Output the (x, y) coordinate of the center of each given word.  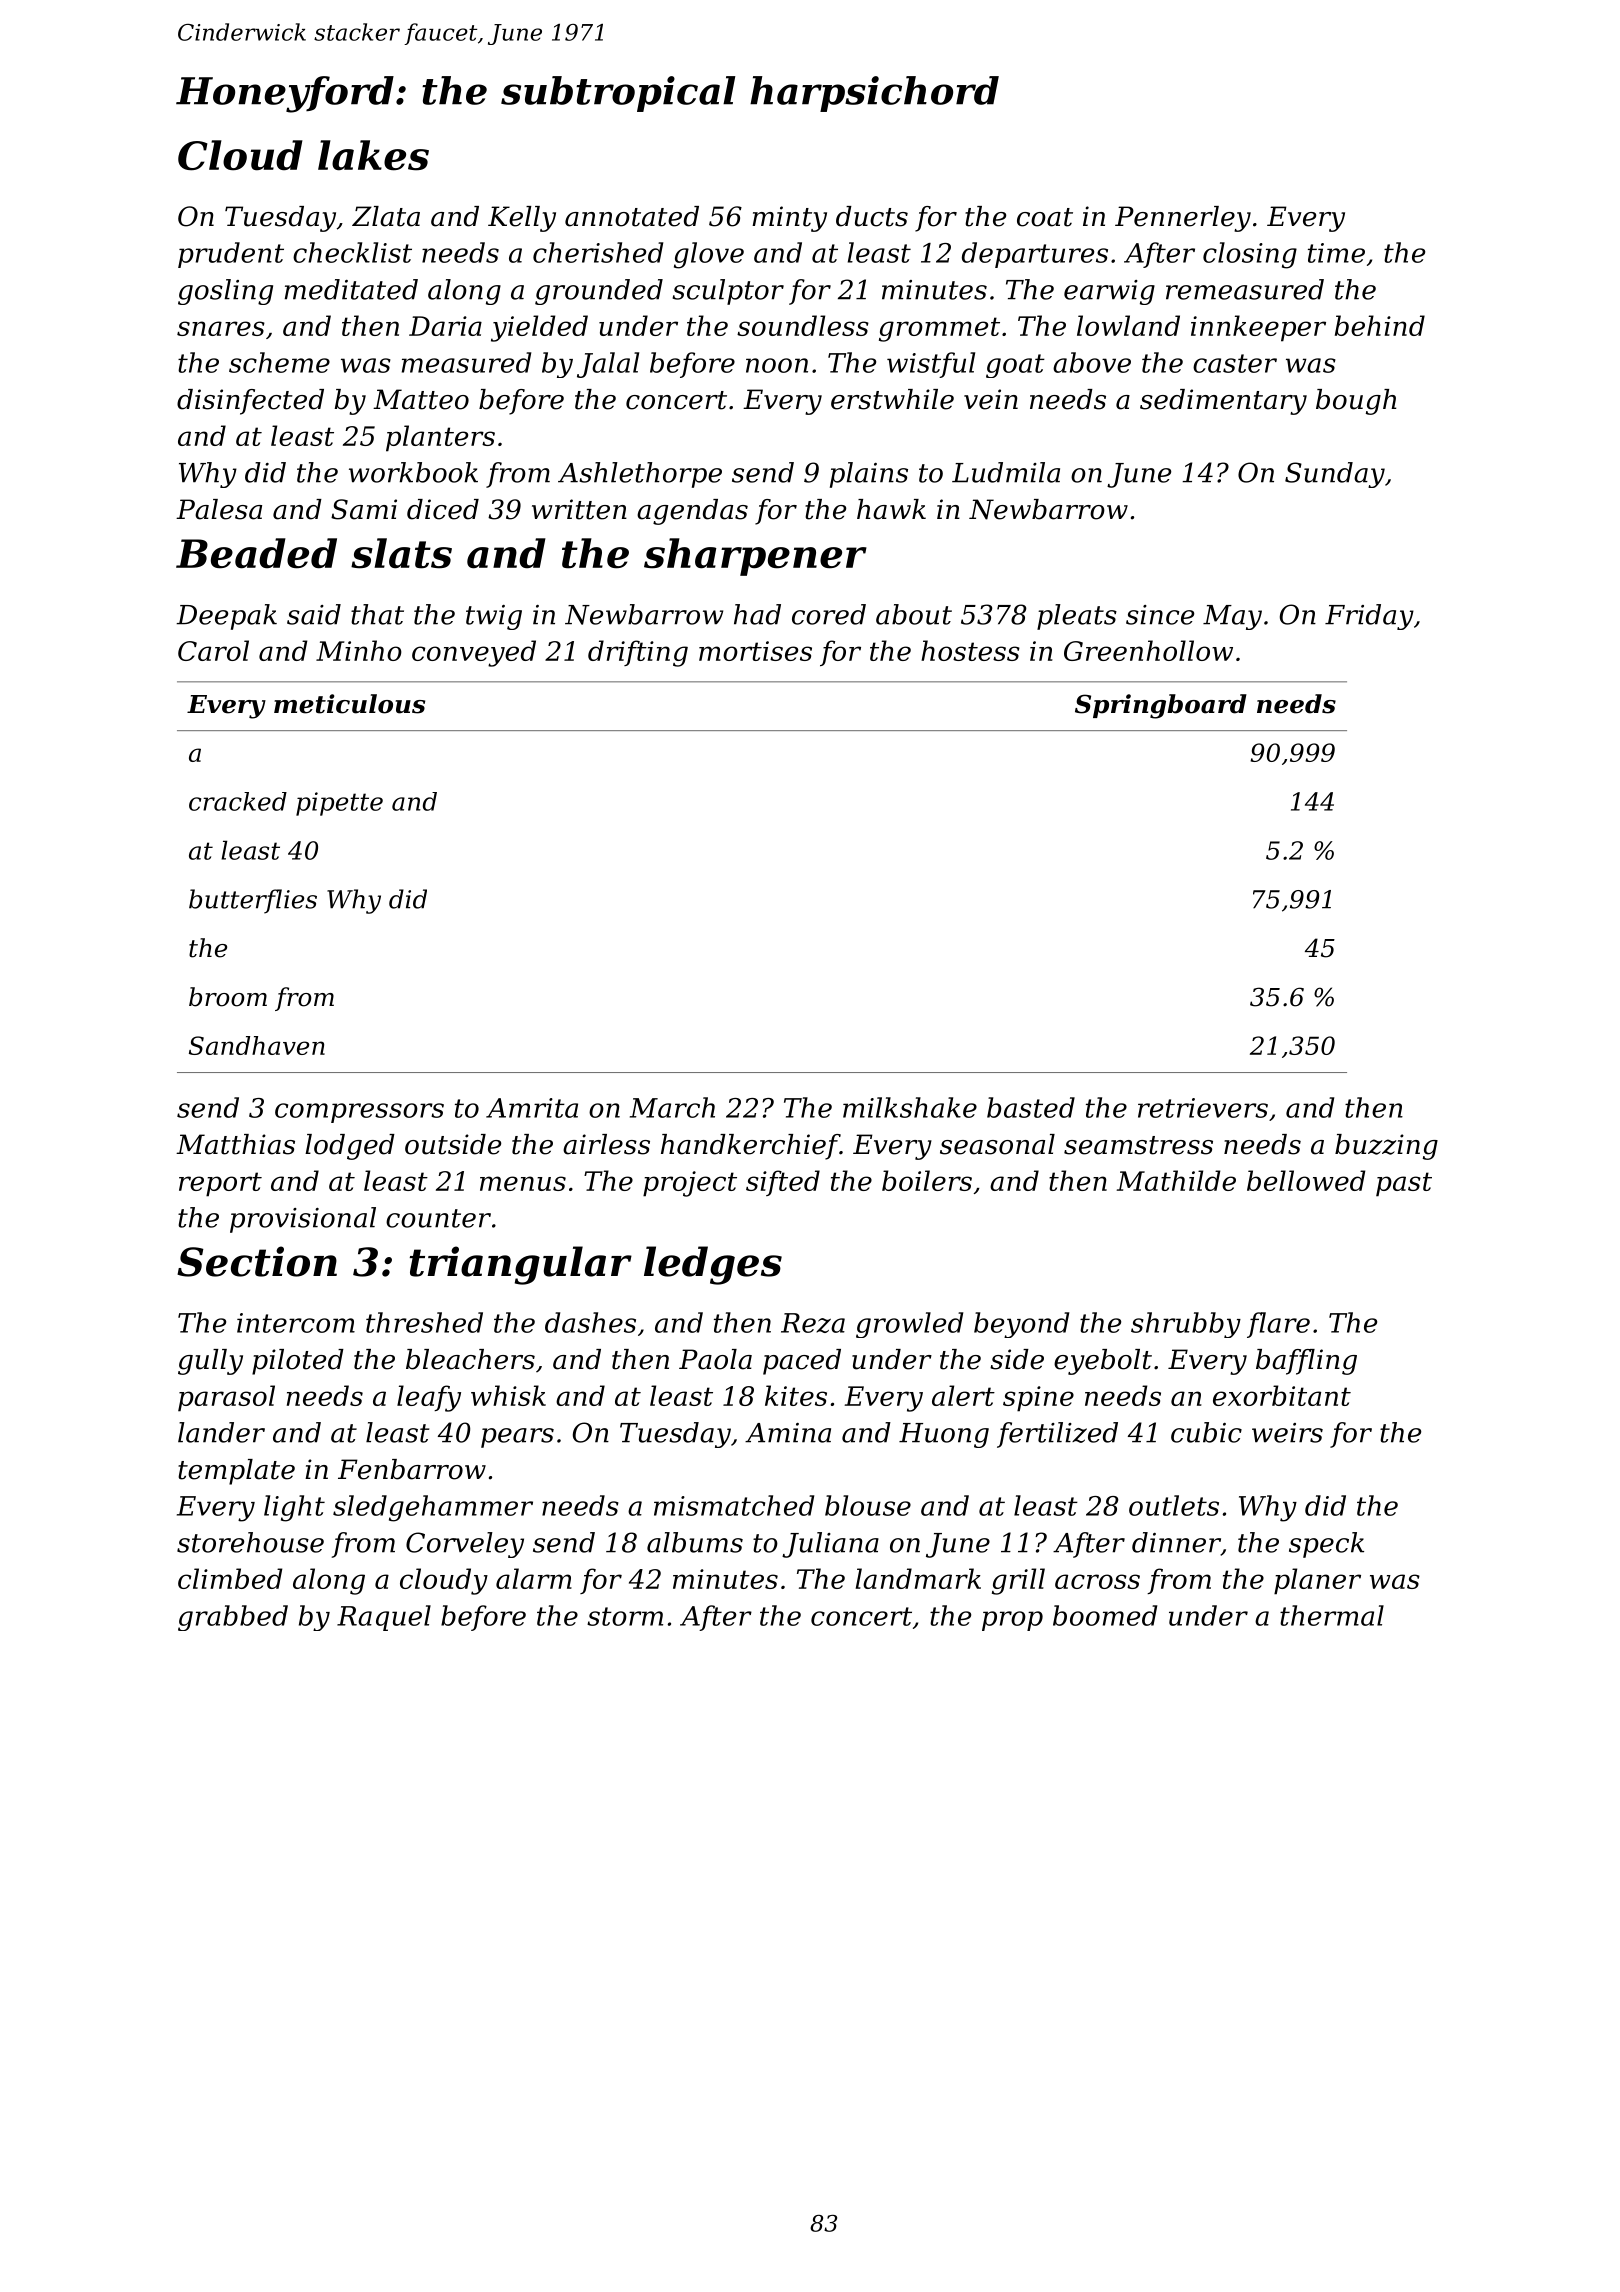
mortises (755, 651)
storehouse (250, 1542)
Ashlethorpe (640, 475)
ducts (872, 216)
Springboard (1161, 706)
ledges (713, 1265)
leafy (429, 1398)
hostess (970, 650)
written (579, 509)
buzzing (1386, 1147)
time (1336, 253)
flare (1278, 1325)
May (1232, 617)
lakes (373, 155)
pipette (339, 804)
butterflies (253, 901)
